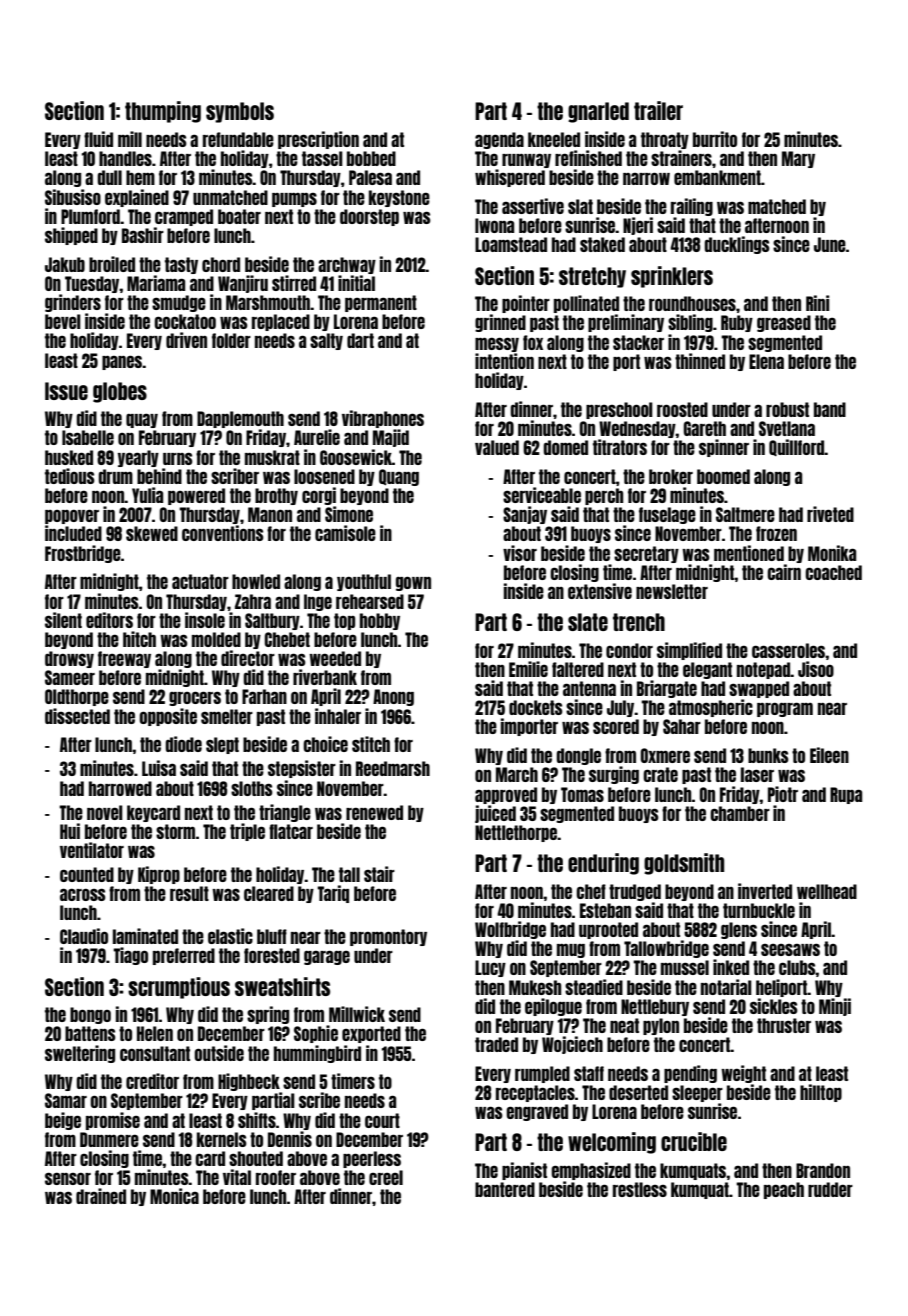 Image resolution: width=908 pixels, height=1316 pixels. I want to click on crucible, so click(694, 1141).
